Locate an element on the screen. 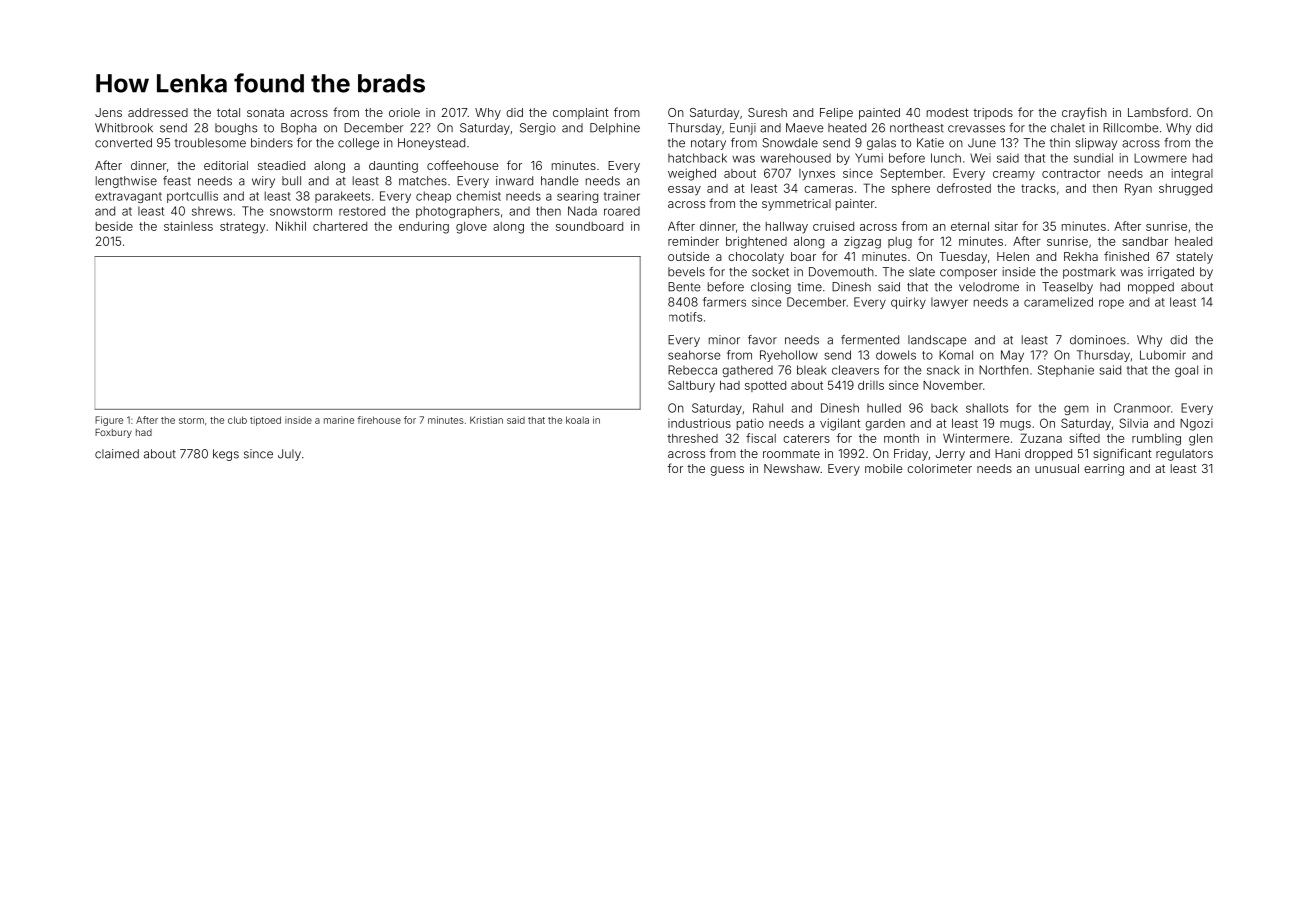 The image size is (1308, 924). koala is located at coordinates (577, 420).
